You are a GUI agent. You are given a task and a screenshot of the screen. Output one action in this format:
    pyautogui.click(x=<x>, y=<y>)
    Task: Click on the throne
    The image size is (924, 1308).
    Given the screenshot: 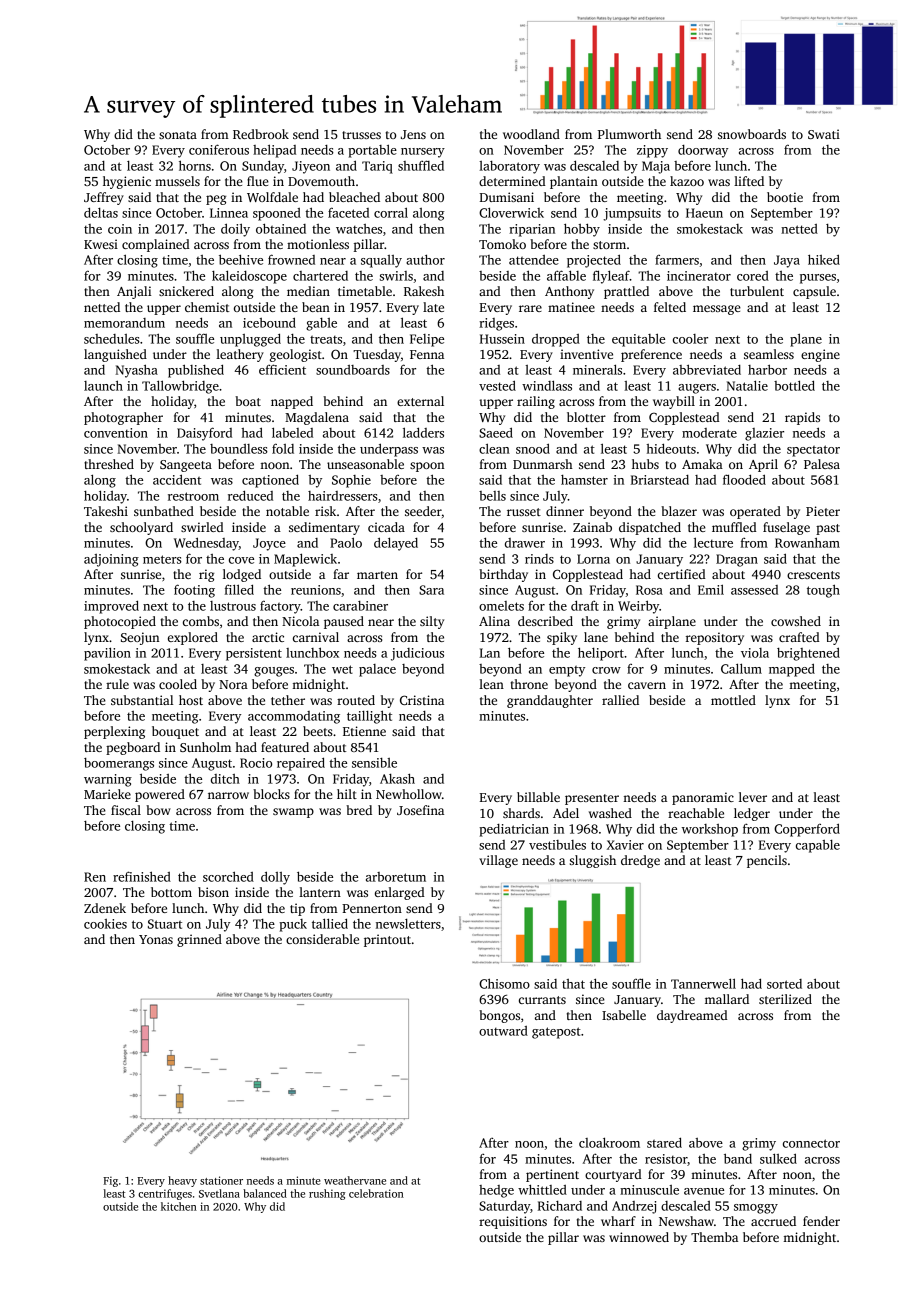 What is the action you would take?
    pyautogui.click(x=529, y=684)
